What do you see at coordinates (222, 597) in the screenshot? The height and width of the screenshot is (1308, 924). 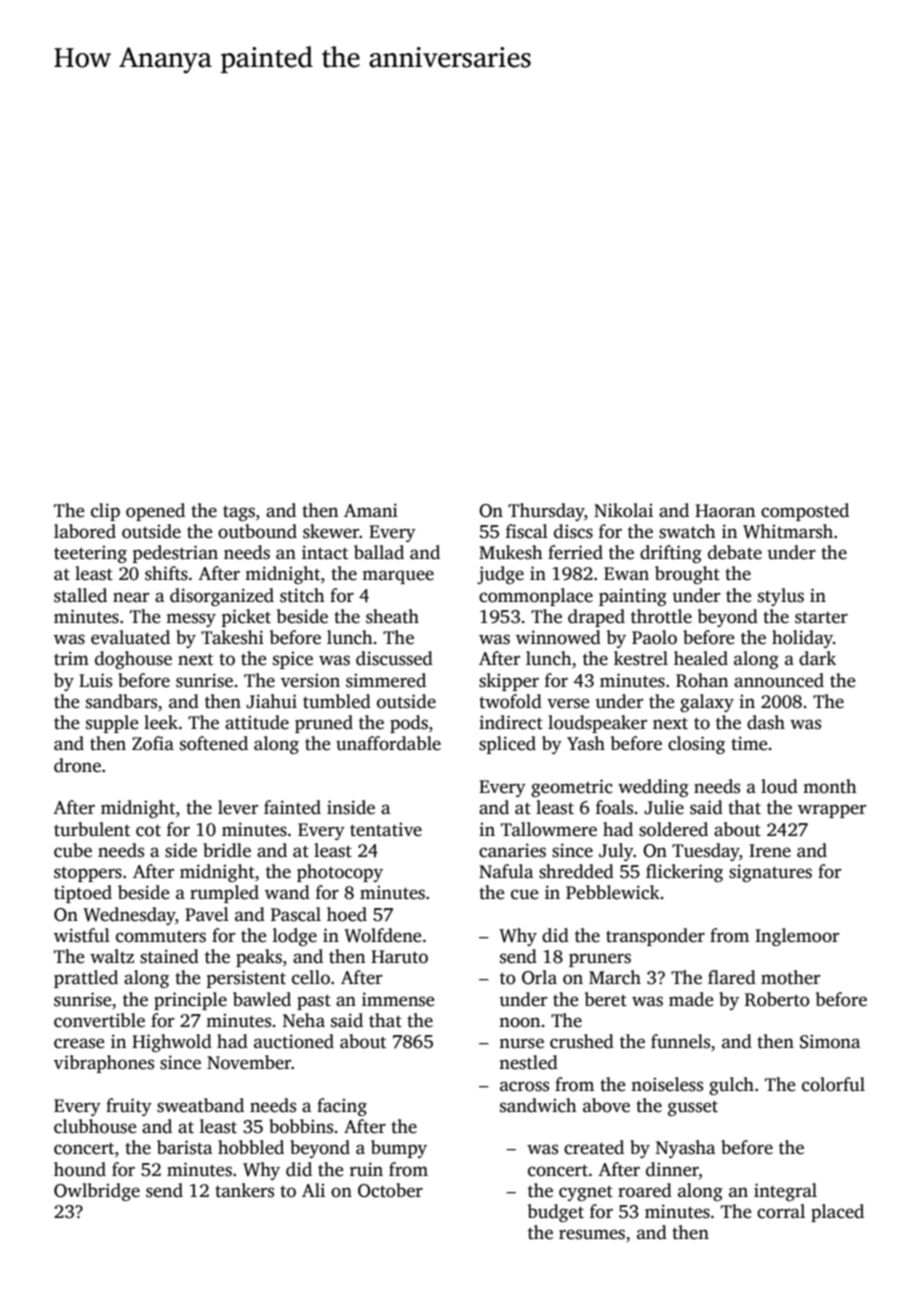 I see `disorganized` at bounding box center [222, 597].
